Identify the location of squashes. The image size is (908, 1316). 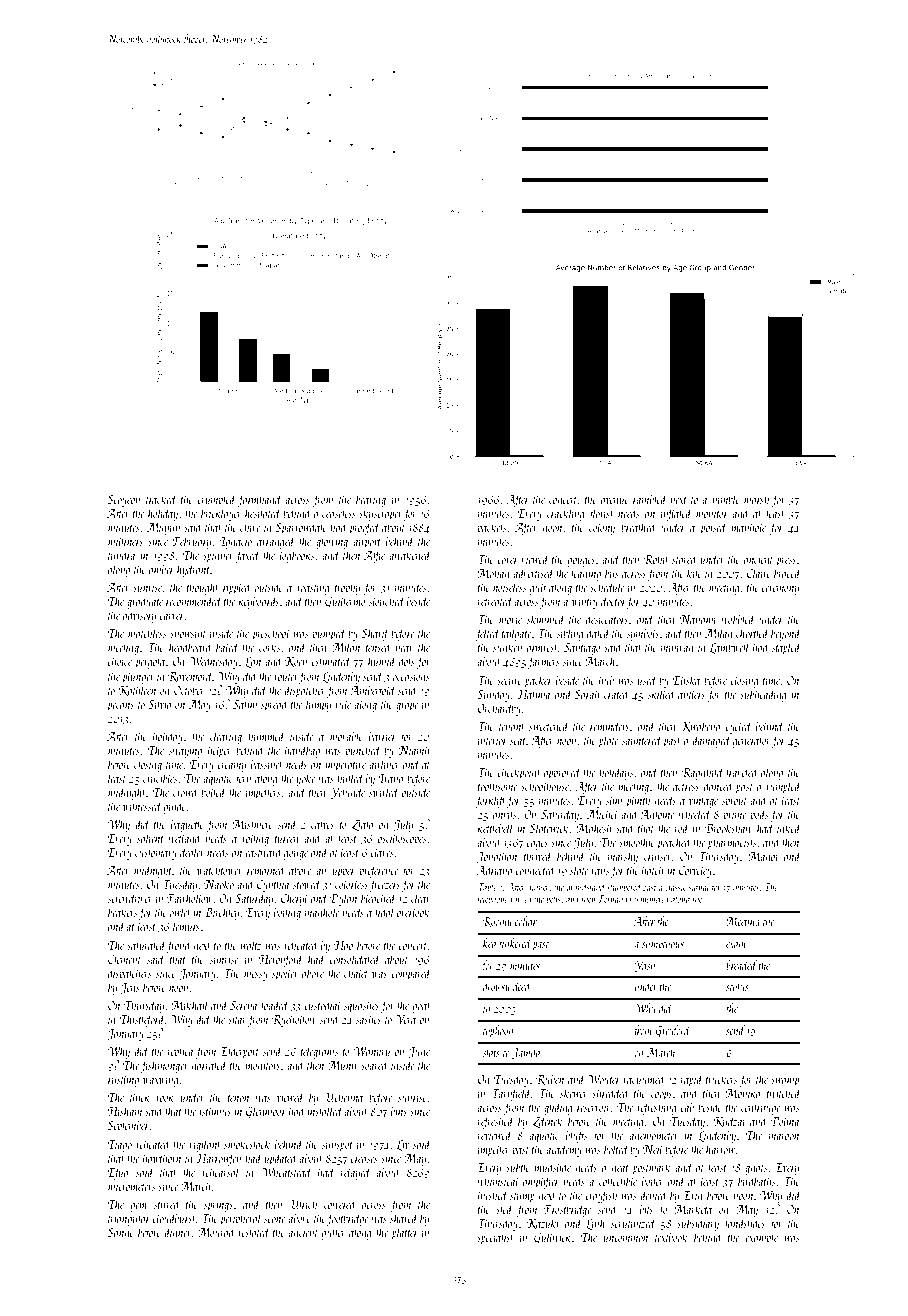
(361, 1006).
